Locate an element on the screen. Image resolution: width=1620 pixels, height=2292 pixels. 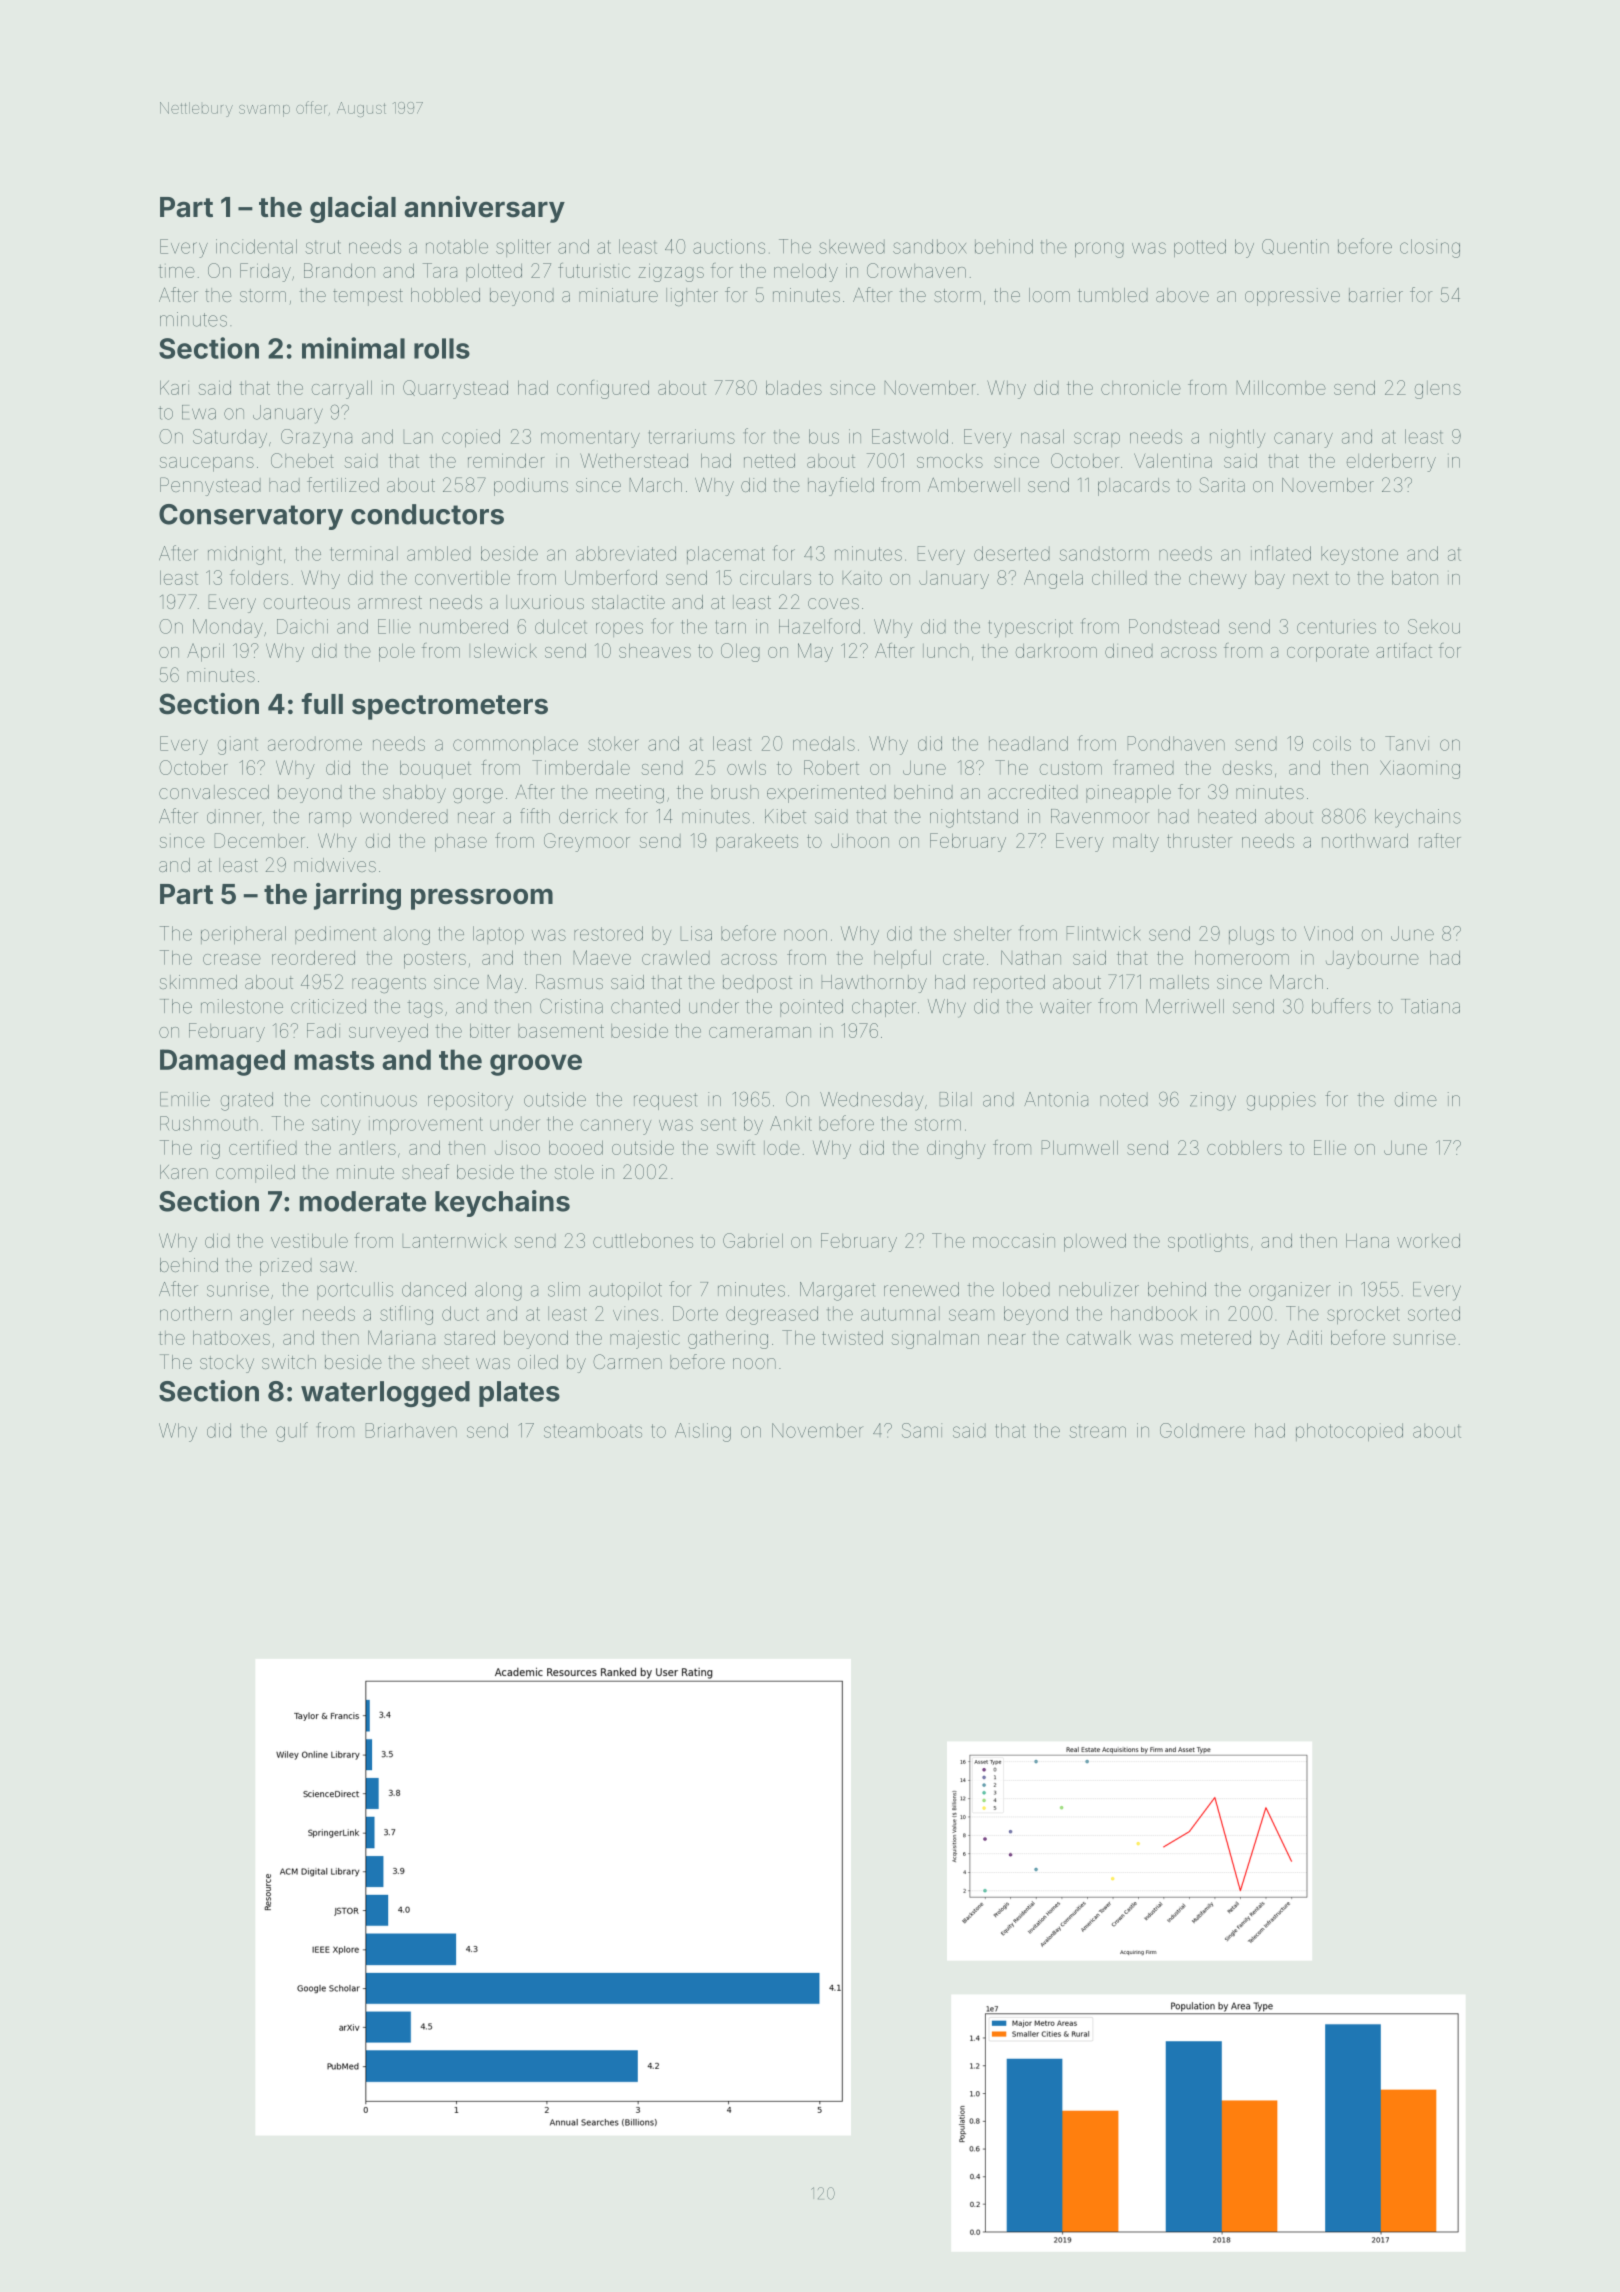
coils is located at coordinates (1332, 743).
